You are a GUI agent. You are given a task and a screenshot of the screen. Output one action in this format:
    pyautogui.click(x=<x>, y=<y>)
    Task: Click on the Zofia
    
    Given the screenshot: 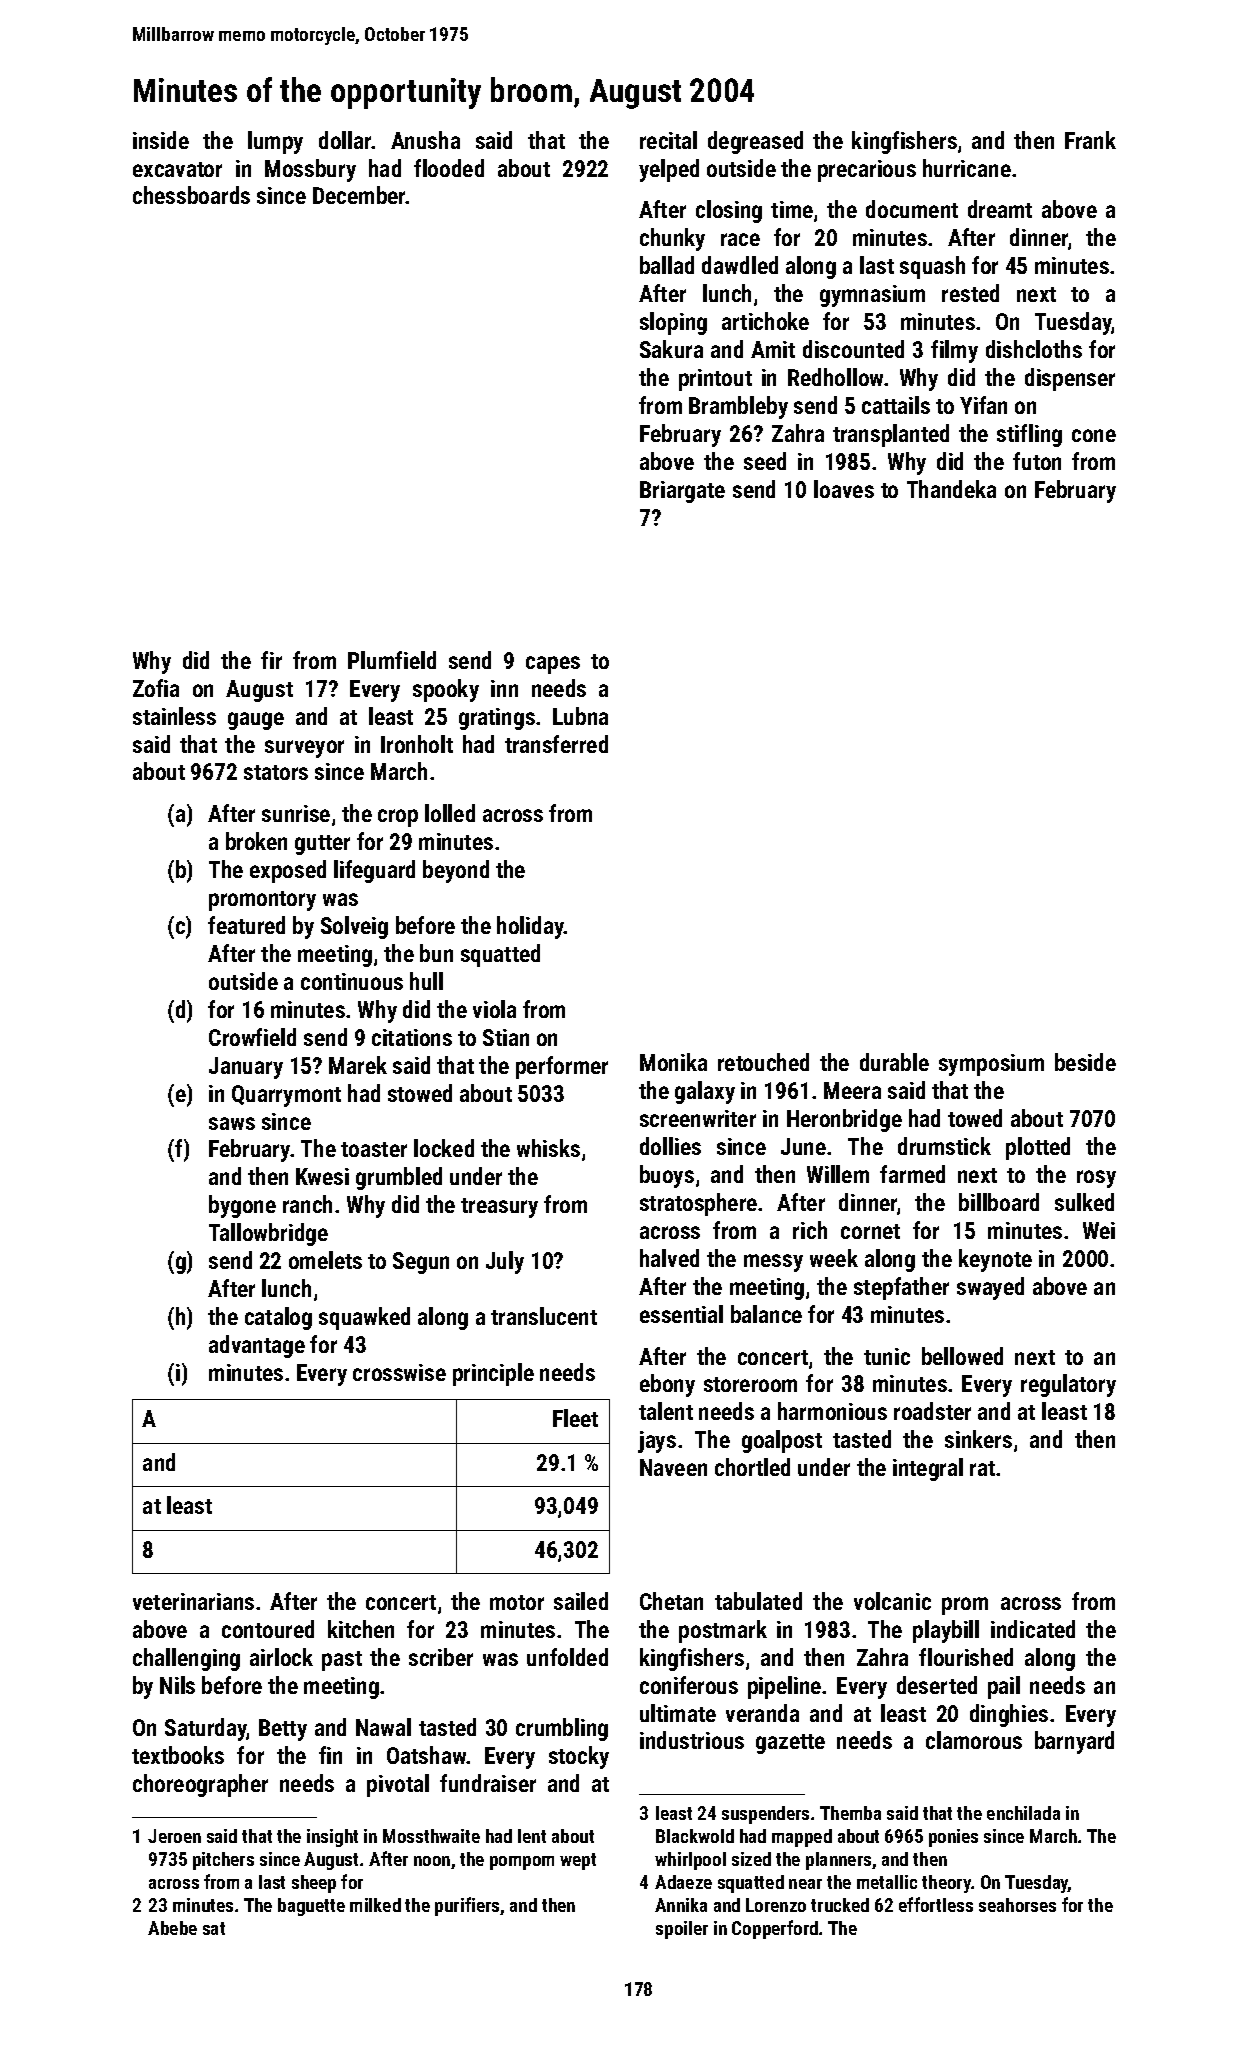 What is the action you would take?
    pyautogui.click(x=156, y=688)
